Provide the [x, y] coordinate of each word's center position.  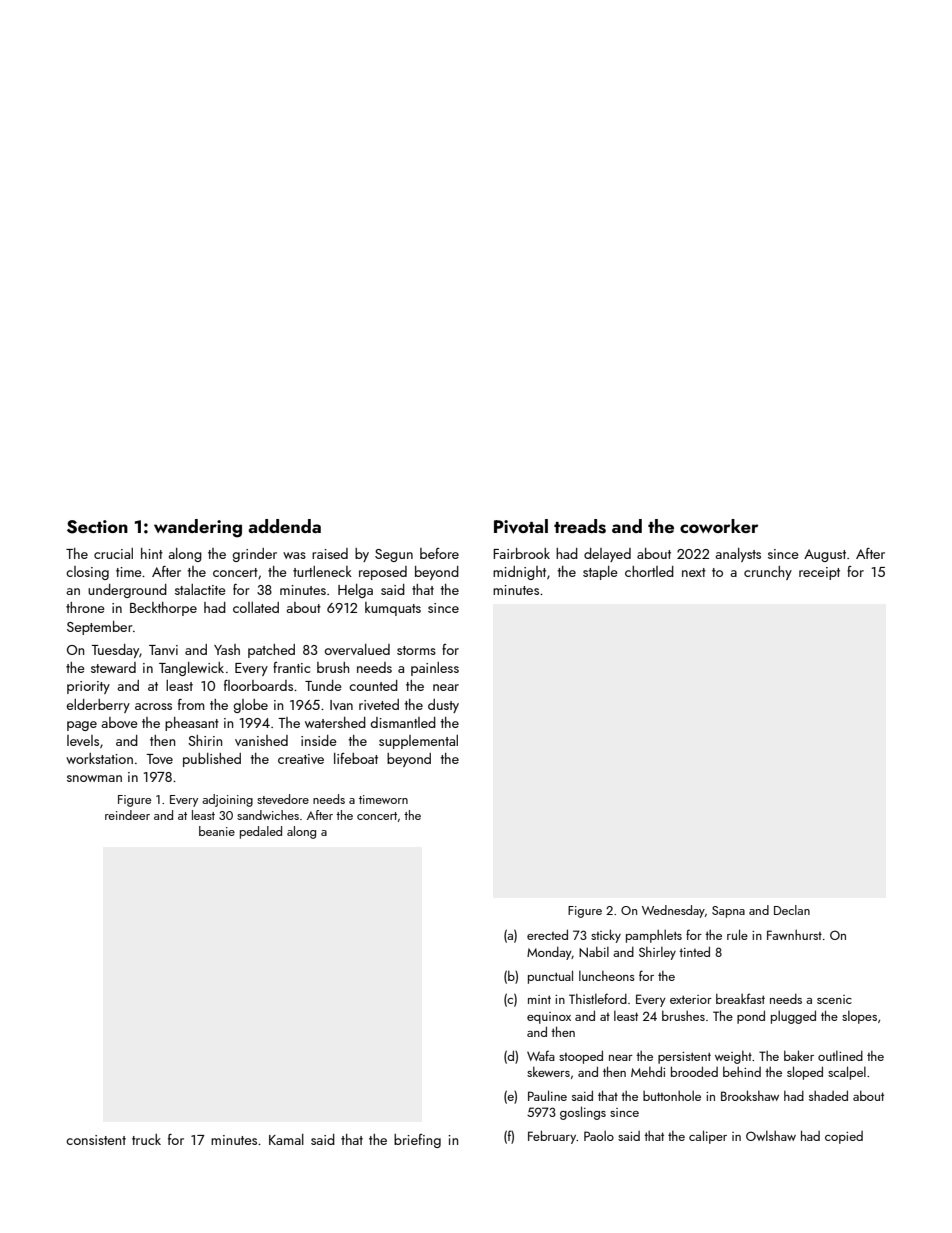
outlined [840, 1056]
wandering [198, 528]
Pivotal [521, 526]
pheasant [192, 724]
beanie [217, 831]
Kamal [286, 1139]
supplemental [418, 742]
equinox [549, 1018]
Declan [792, 910]
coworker [719, 526]
